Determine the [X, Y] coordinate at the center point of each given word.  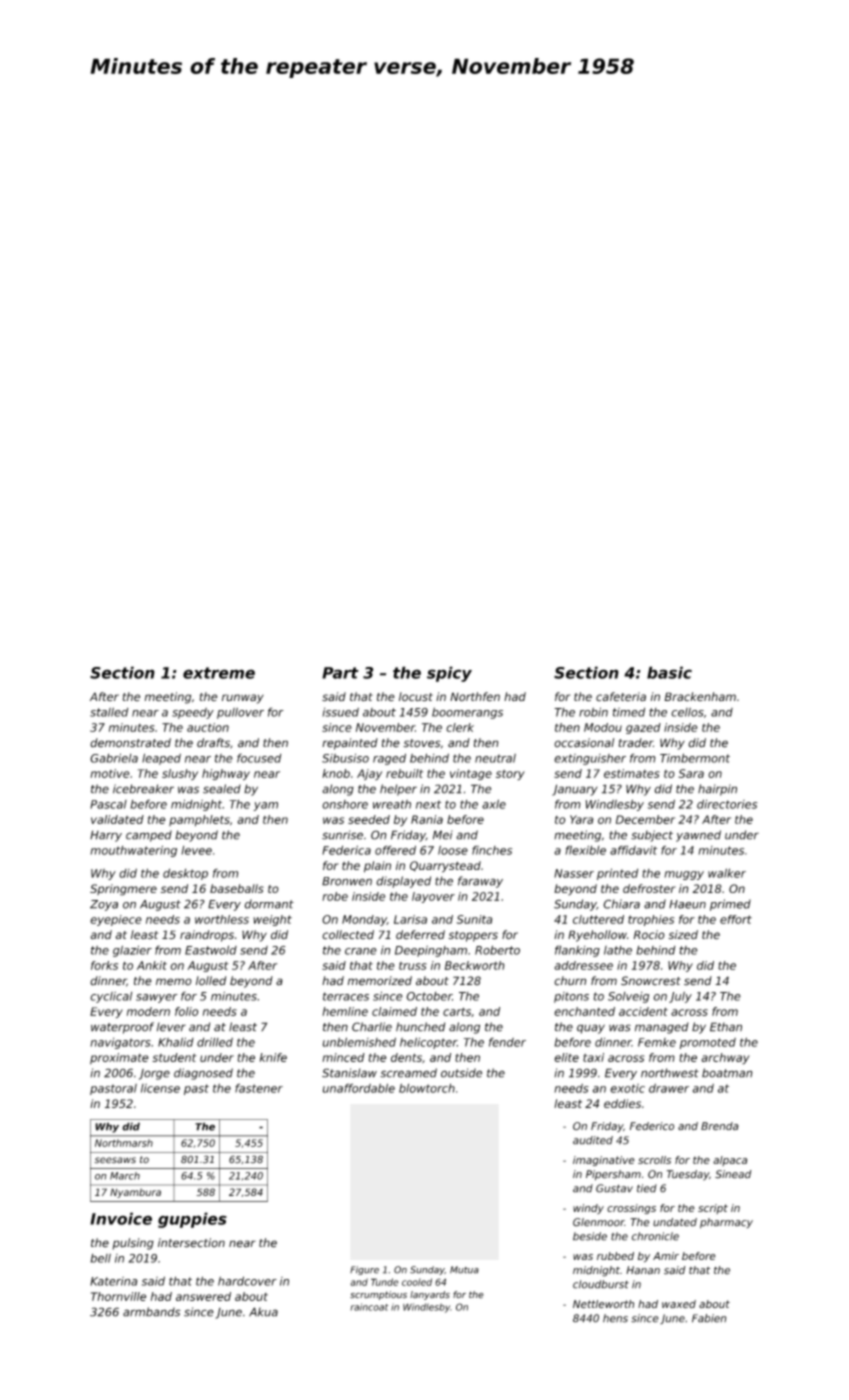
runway [243, 699]
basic [669, 672]
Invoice [121, 1218]
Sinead [733, 1174]
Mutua [464, 1270]
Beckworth [475, 965]
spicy [449, 674]
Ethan [726, 1027]
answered [203, 1296]
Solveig [628, 997]
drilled [215, 1042]
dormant [269, 904]
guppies [192, 1220]
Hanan [643, 1270]
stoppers [473, 936]
